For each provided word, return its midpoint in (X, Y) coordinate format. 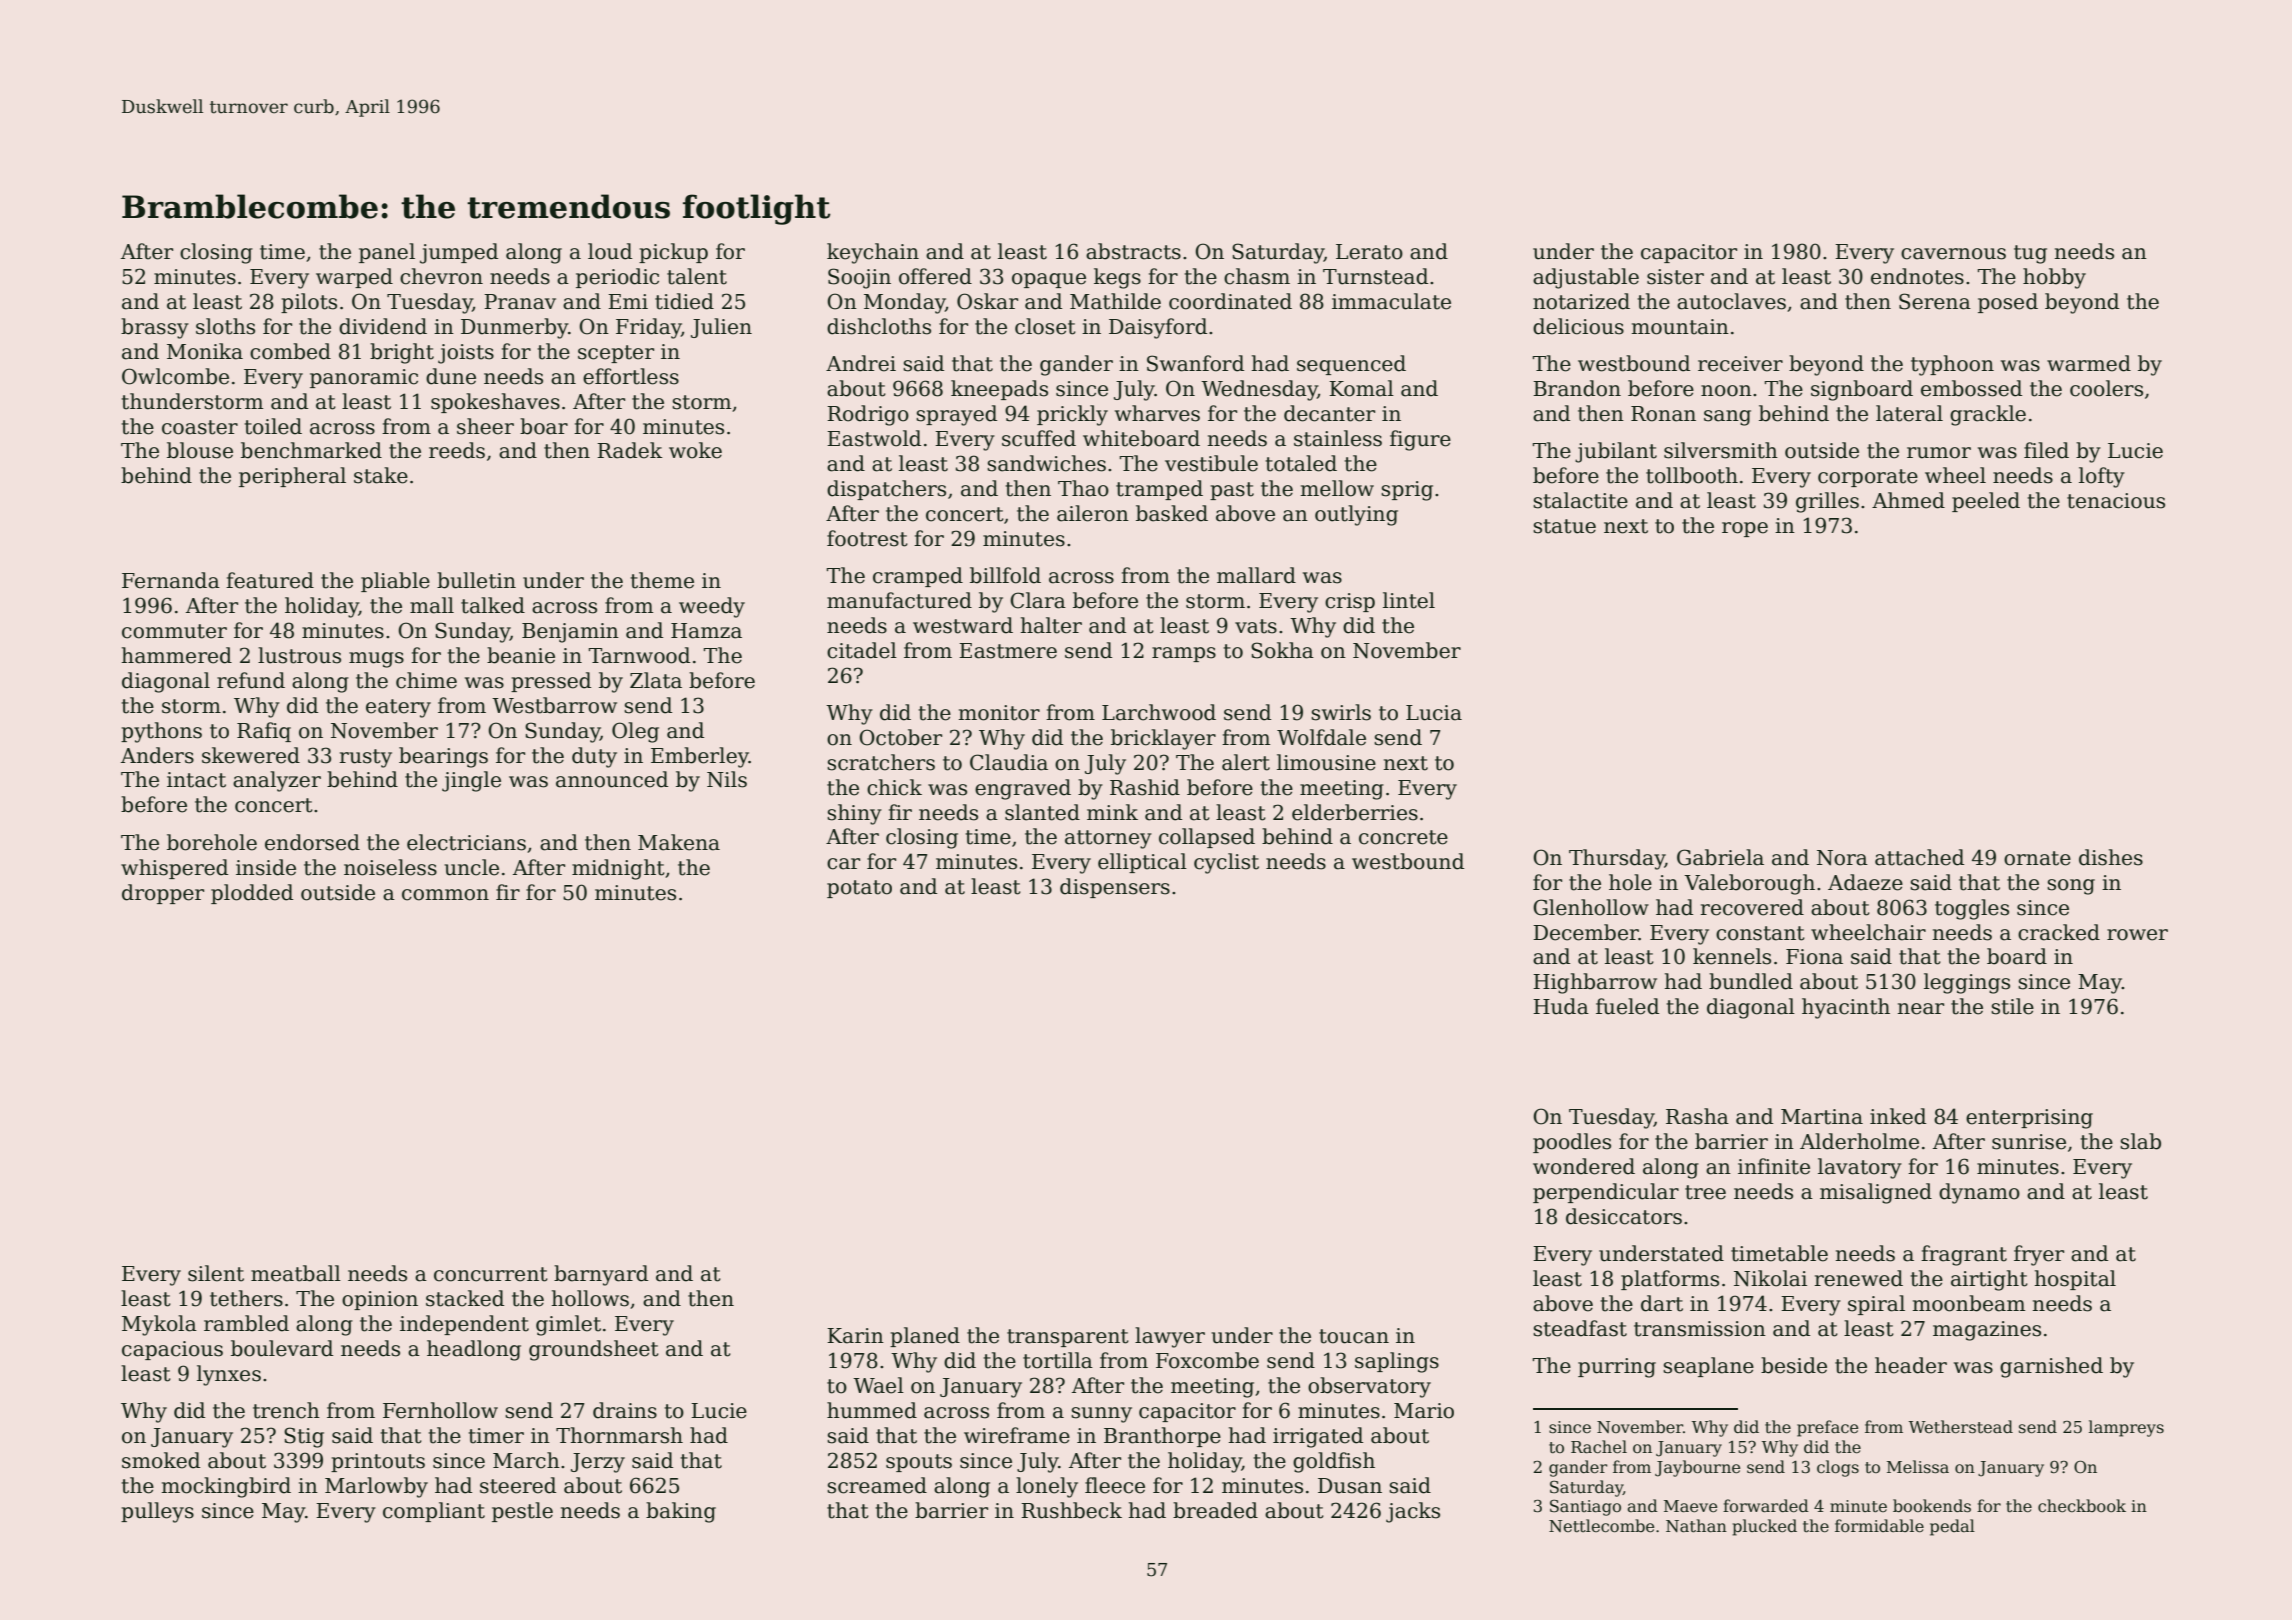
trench (286, 1410)
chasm (1257, 276)
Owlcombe (175, 376)
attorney (1108, 839)
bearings (443, 757)
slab (2140, 1141)
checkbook (2082, 1506)
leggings (1967, 983)
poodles (1572, 1143)
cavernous (1953, 254)
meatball (296, 1273)
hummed (872, 1410)
